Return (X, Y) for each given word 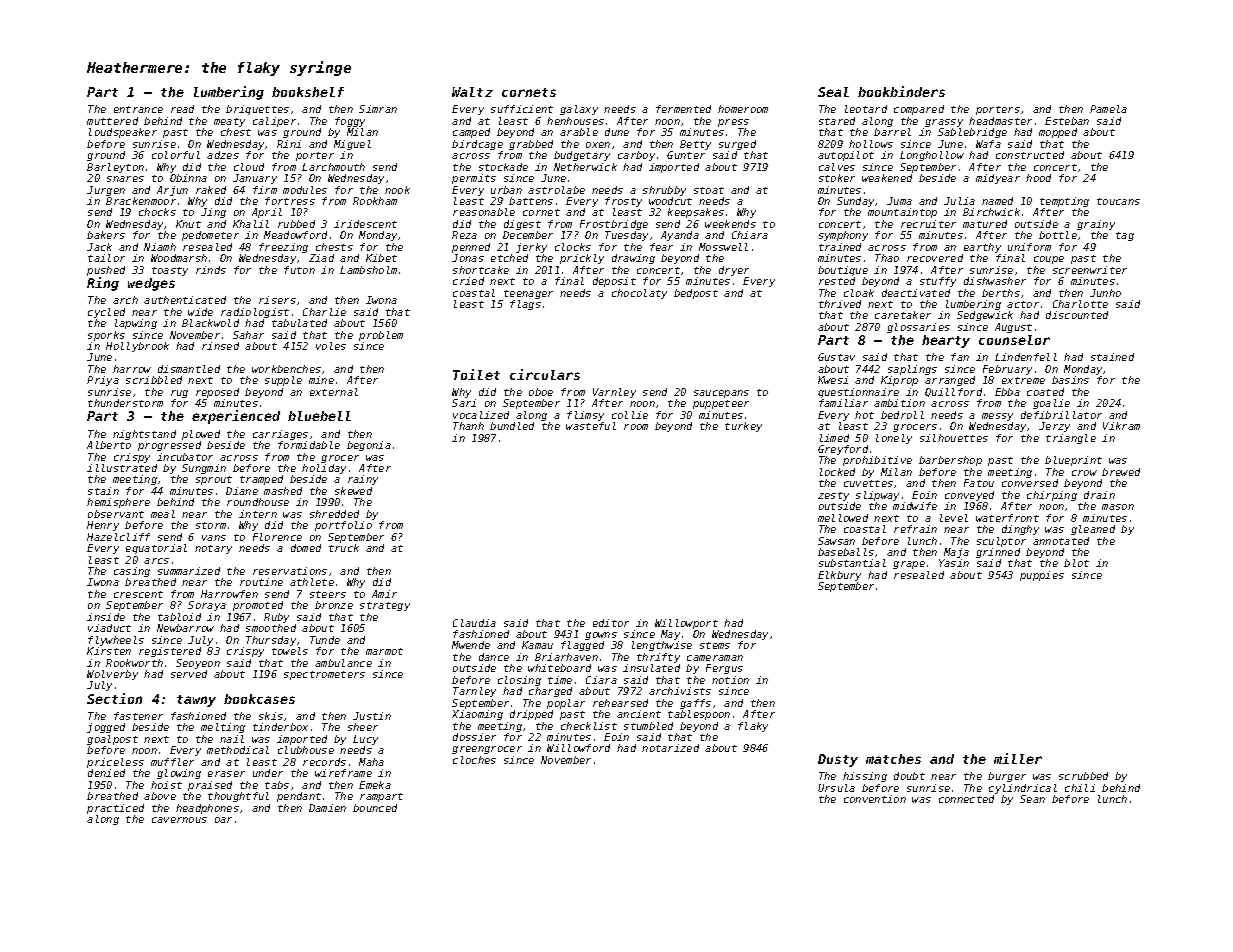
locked (837, 472)
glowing (179, 774)
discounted (1077, 315)
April (267, 213)
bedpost (696, 294)
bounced (375, 808)
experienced (236, 417)
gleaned (1093, 530)
